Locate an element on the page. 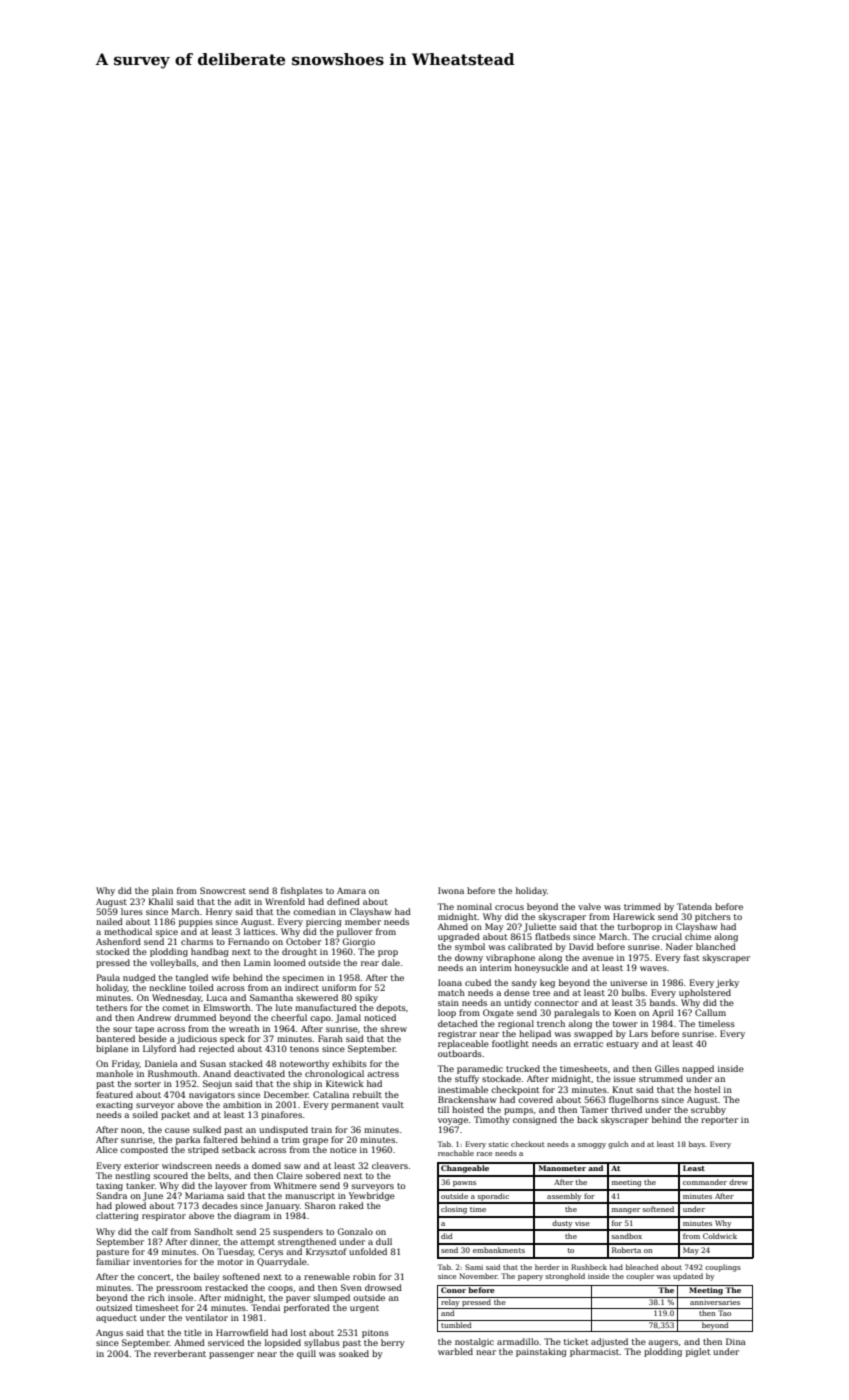 This page has width=849, height=1400. Tendai is located at coordinates (265, 1307).
